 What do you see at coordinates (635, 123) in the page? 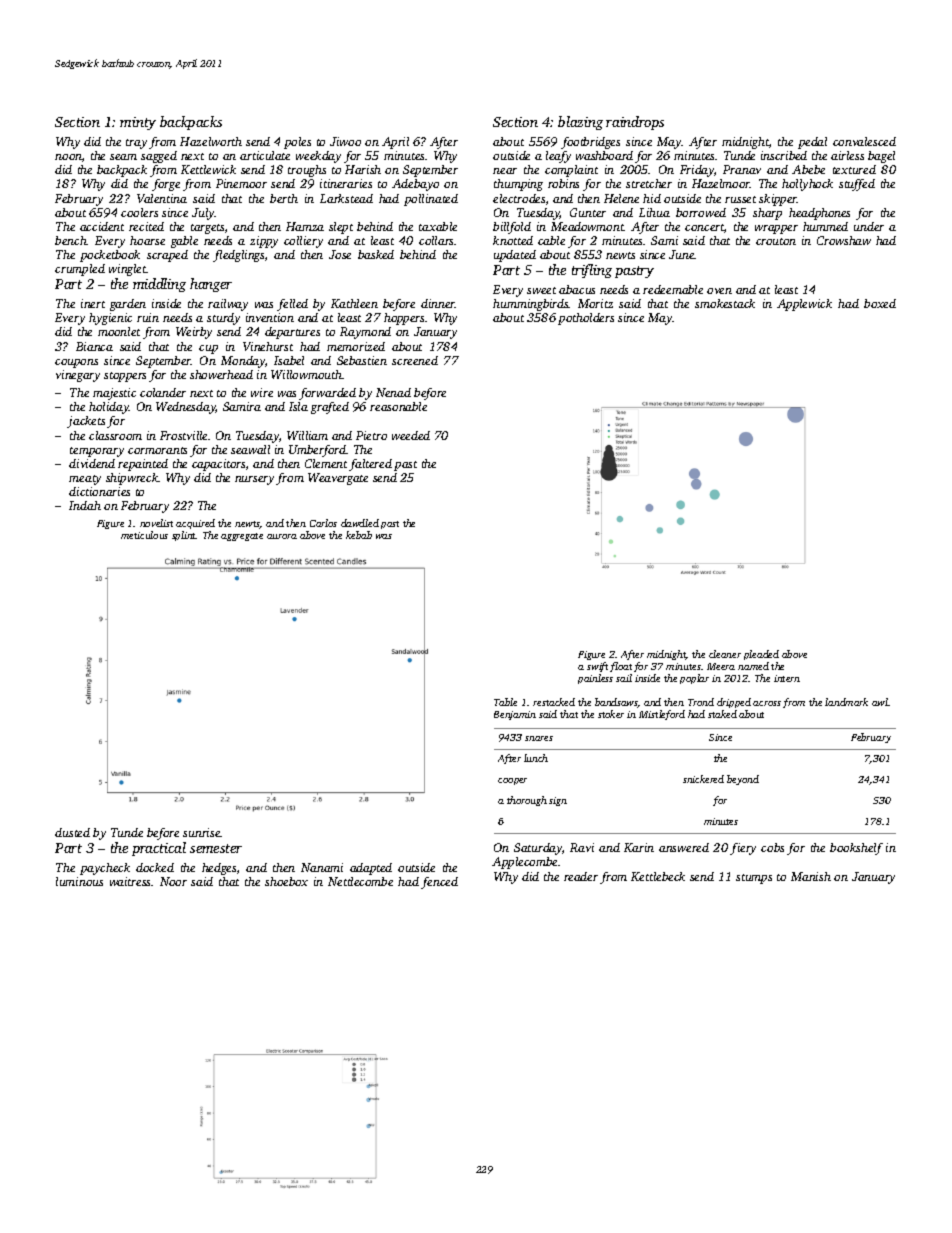
I see `raindrops` at bounding box center [635, 123].
